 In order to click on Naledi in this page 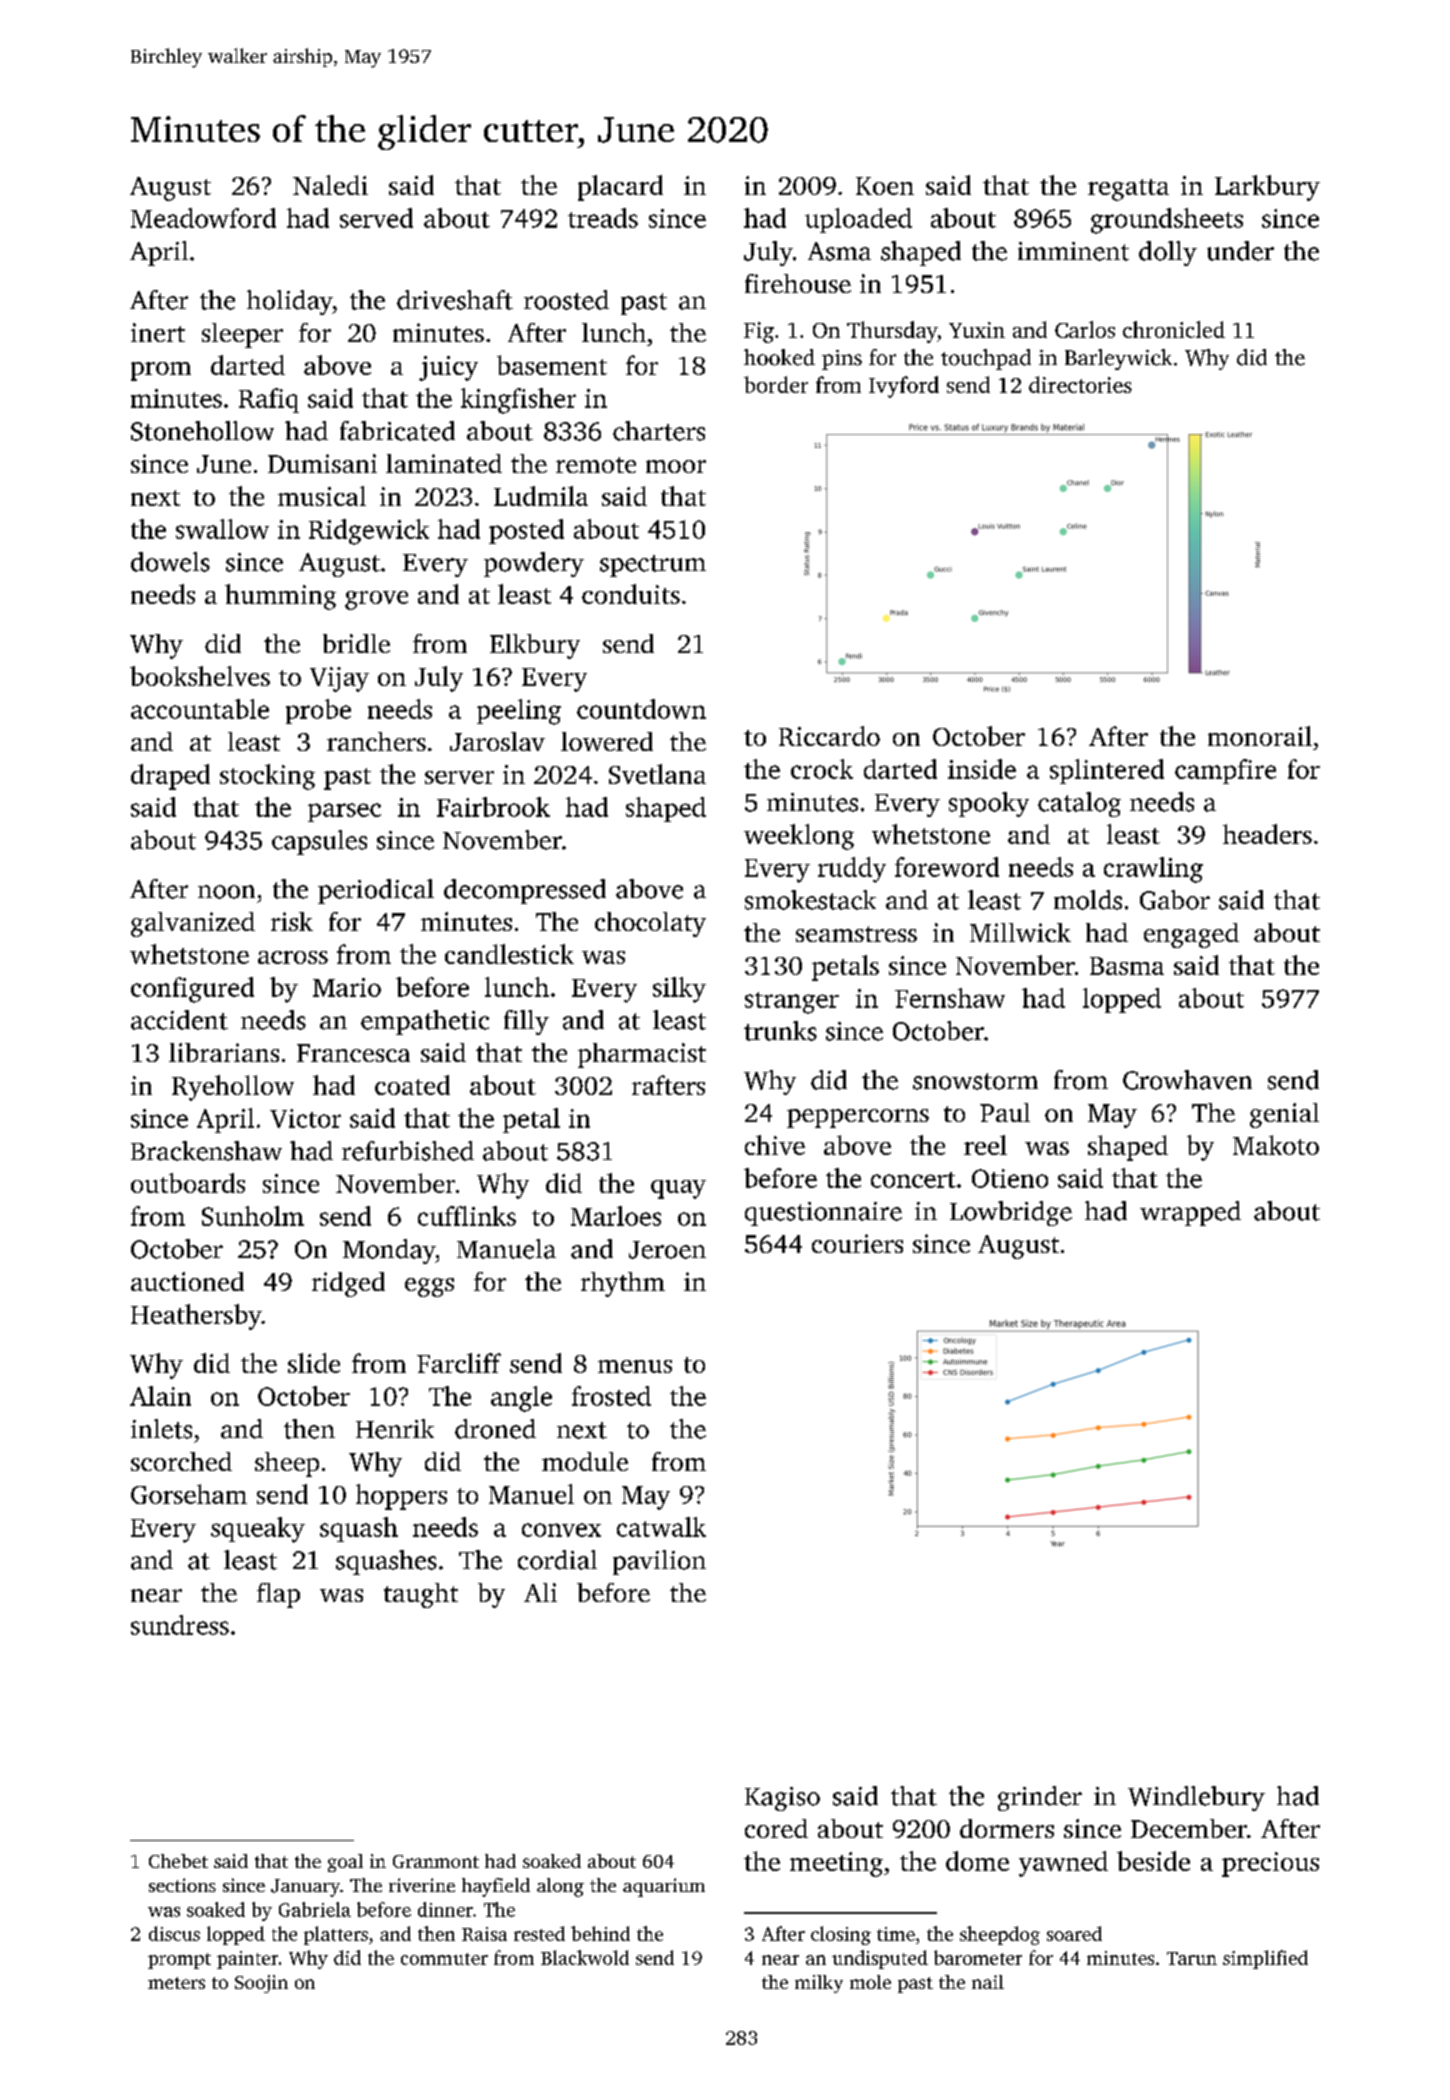, I will do `click(330, 185)`.
